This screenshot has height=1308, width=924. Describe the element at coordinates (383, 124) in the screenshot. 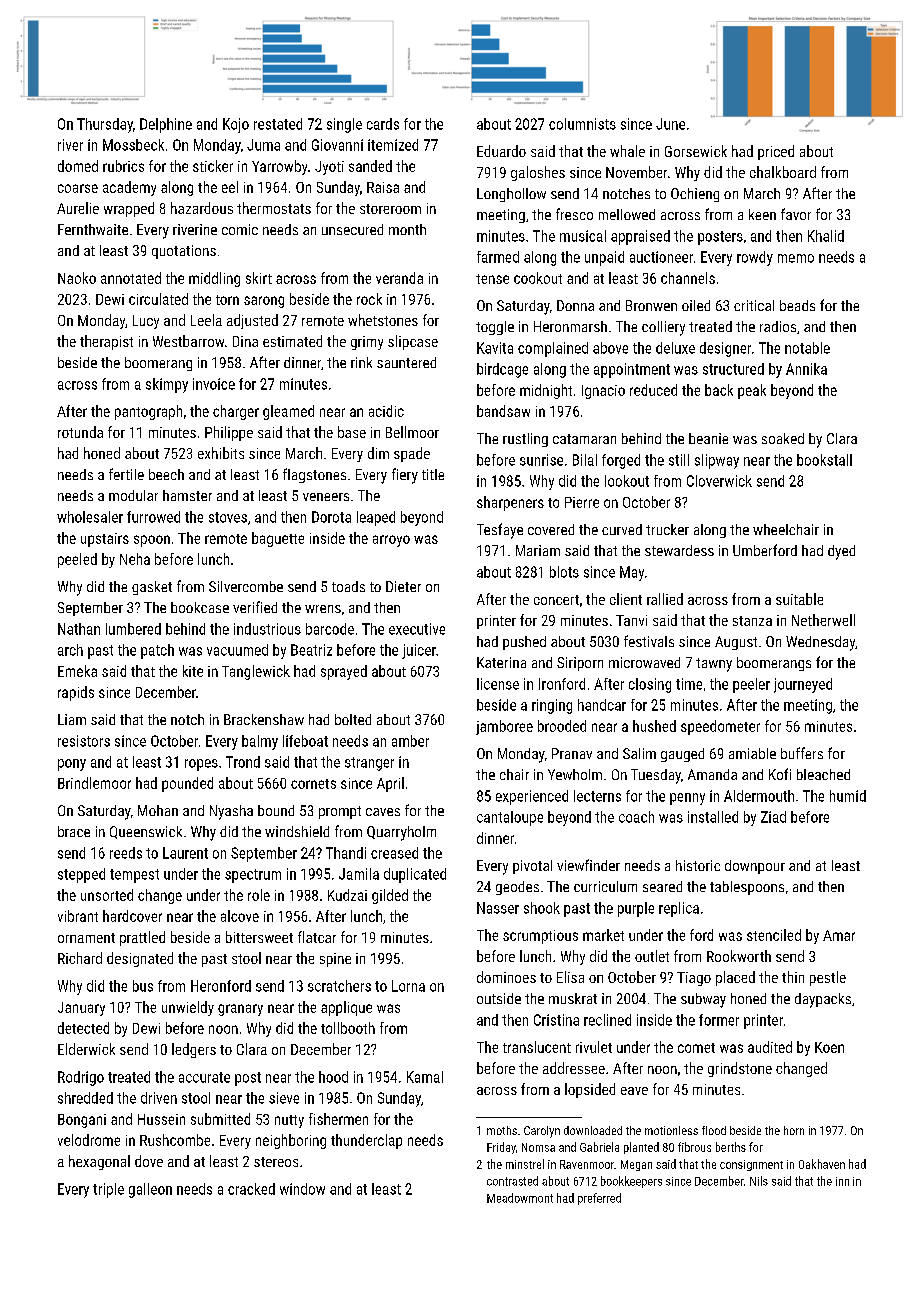

I see `cards` at that location.
